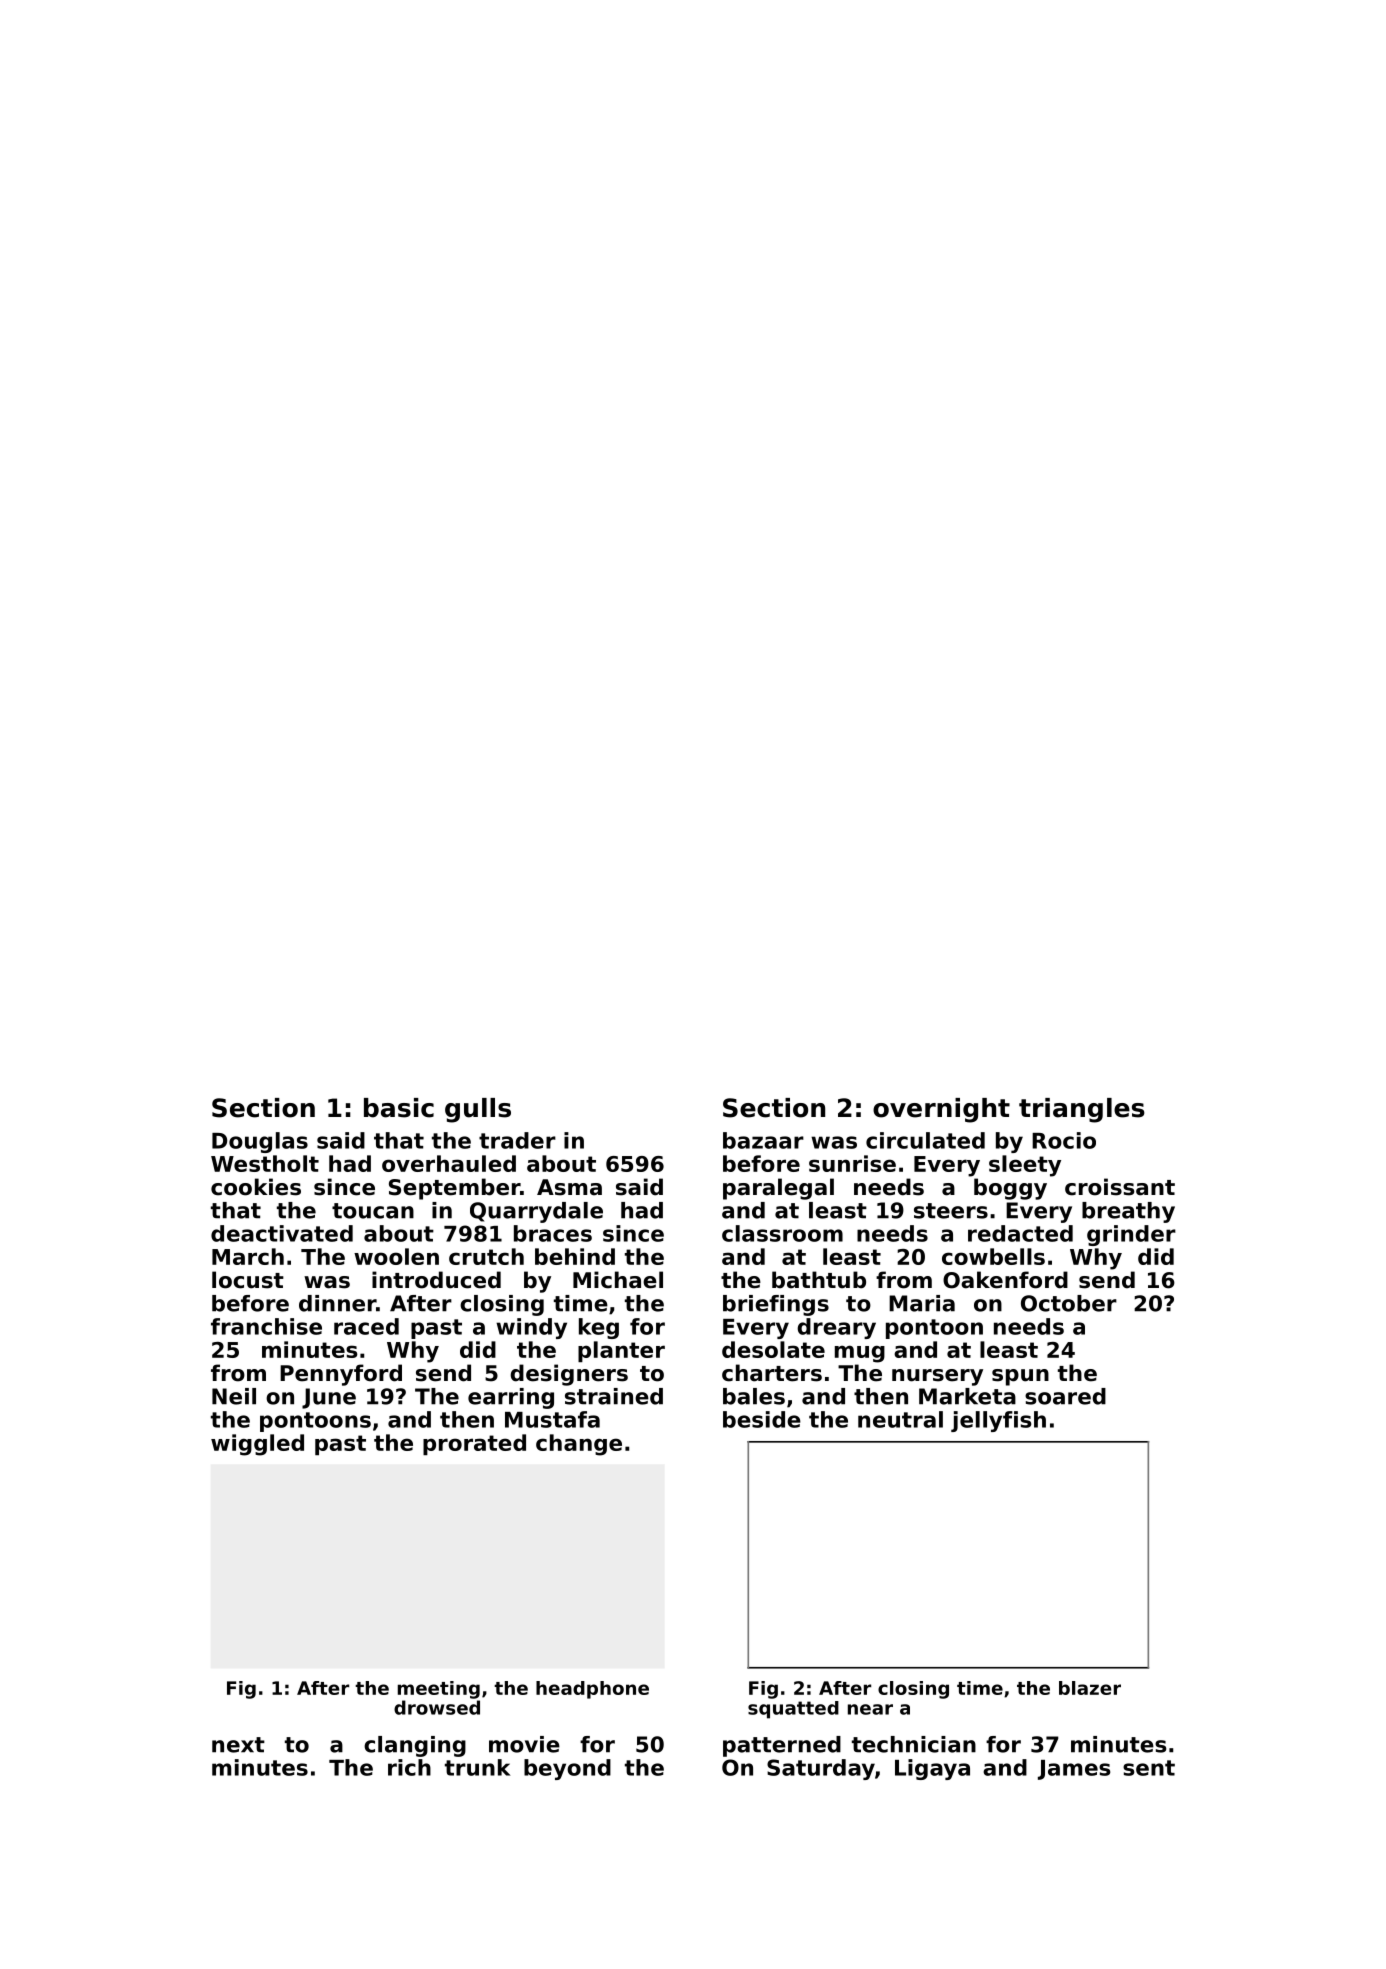 The height and width of the screenshot is (1969, 1386). I want to click on overnight, so click(941, 1110).
